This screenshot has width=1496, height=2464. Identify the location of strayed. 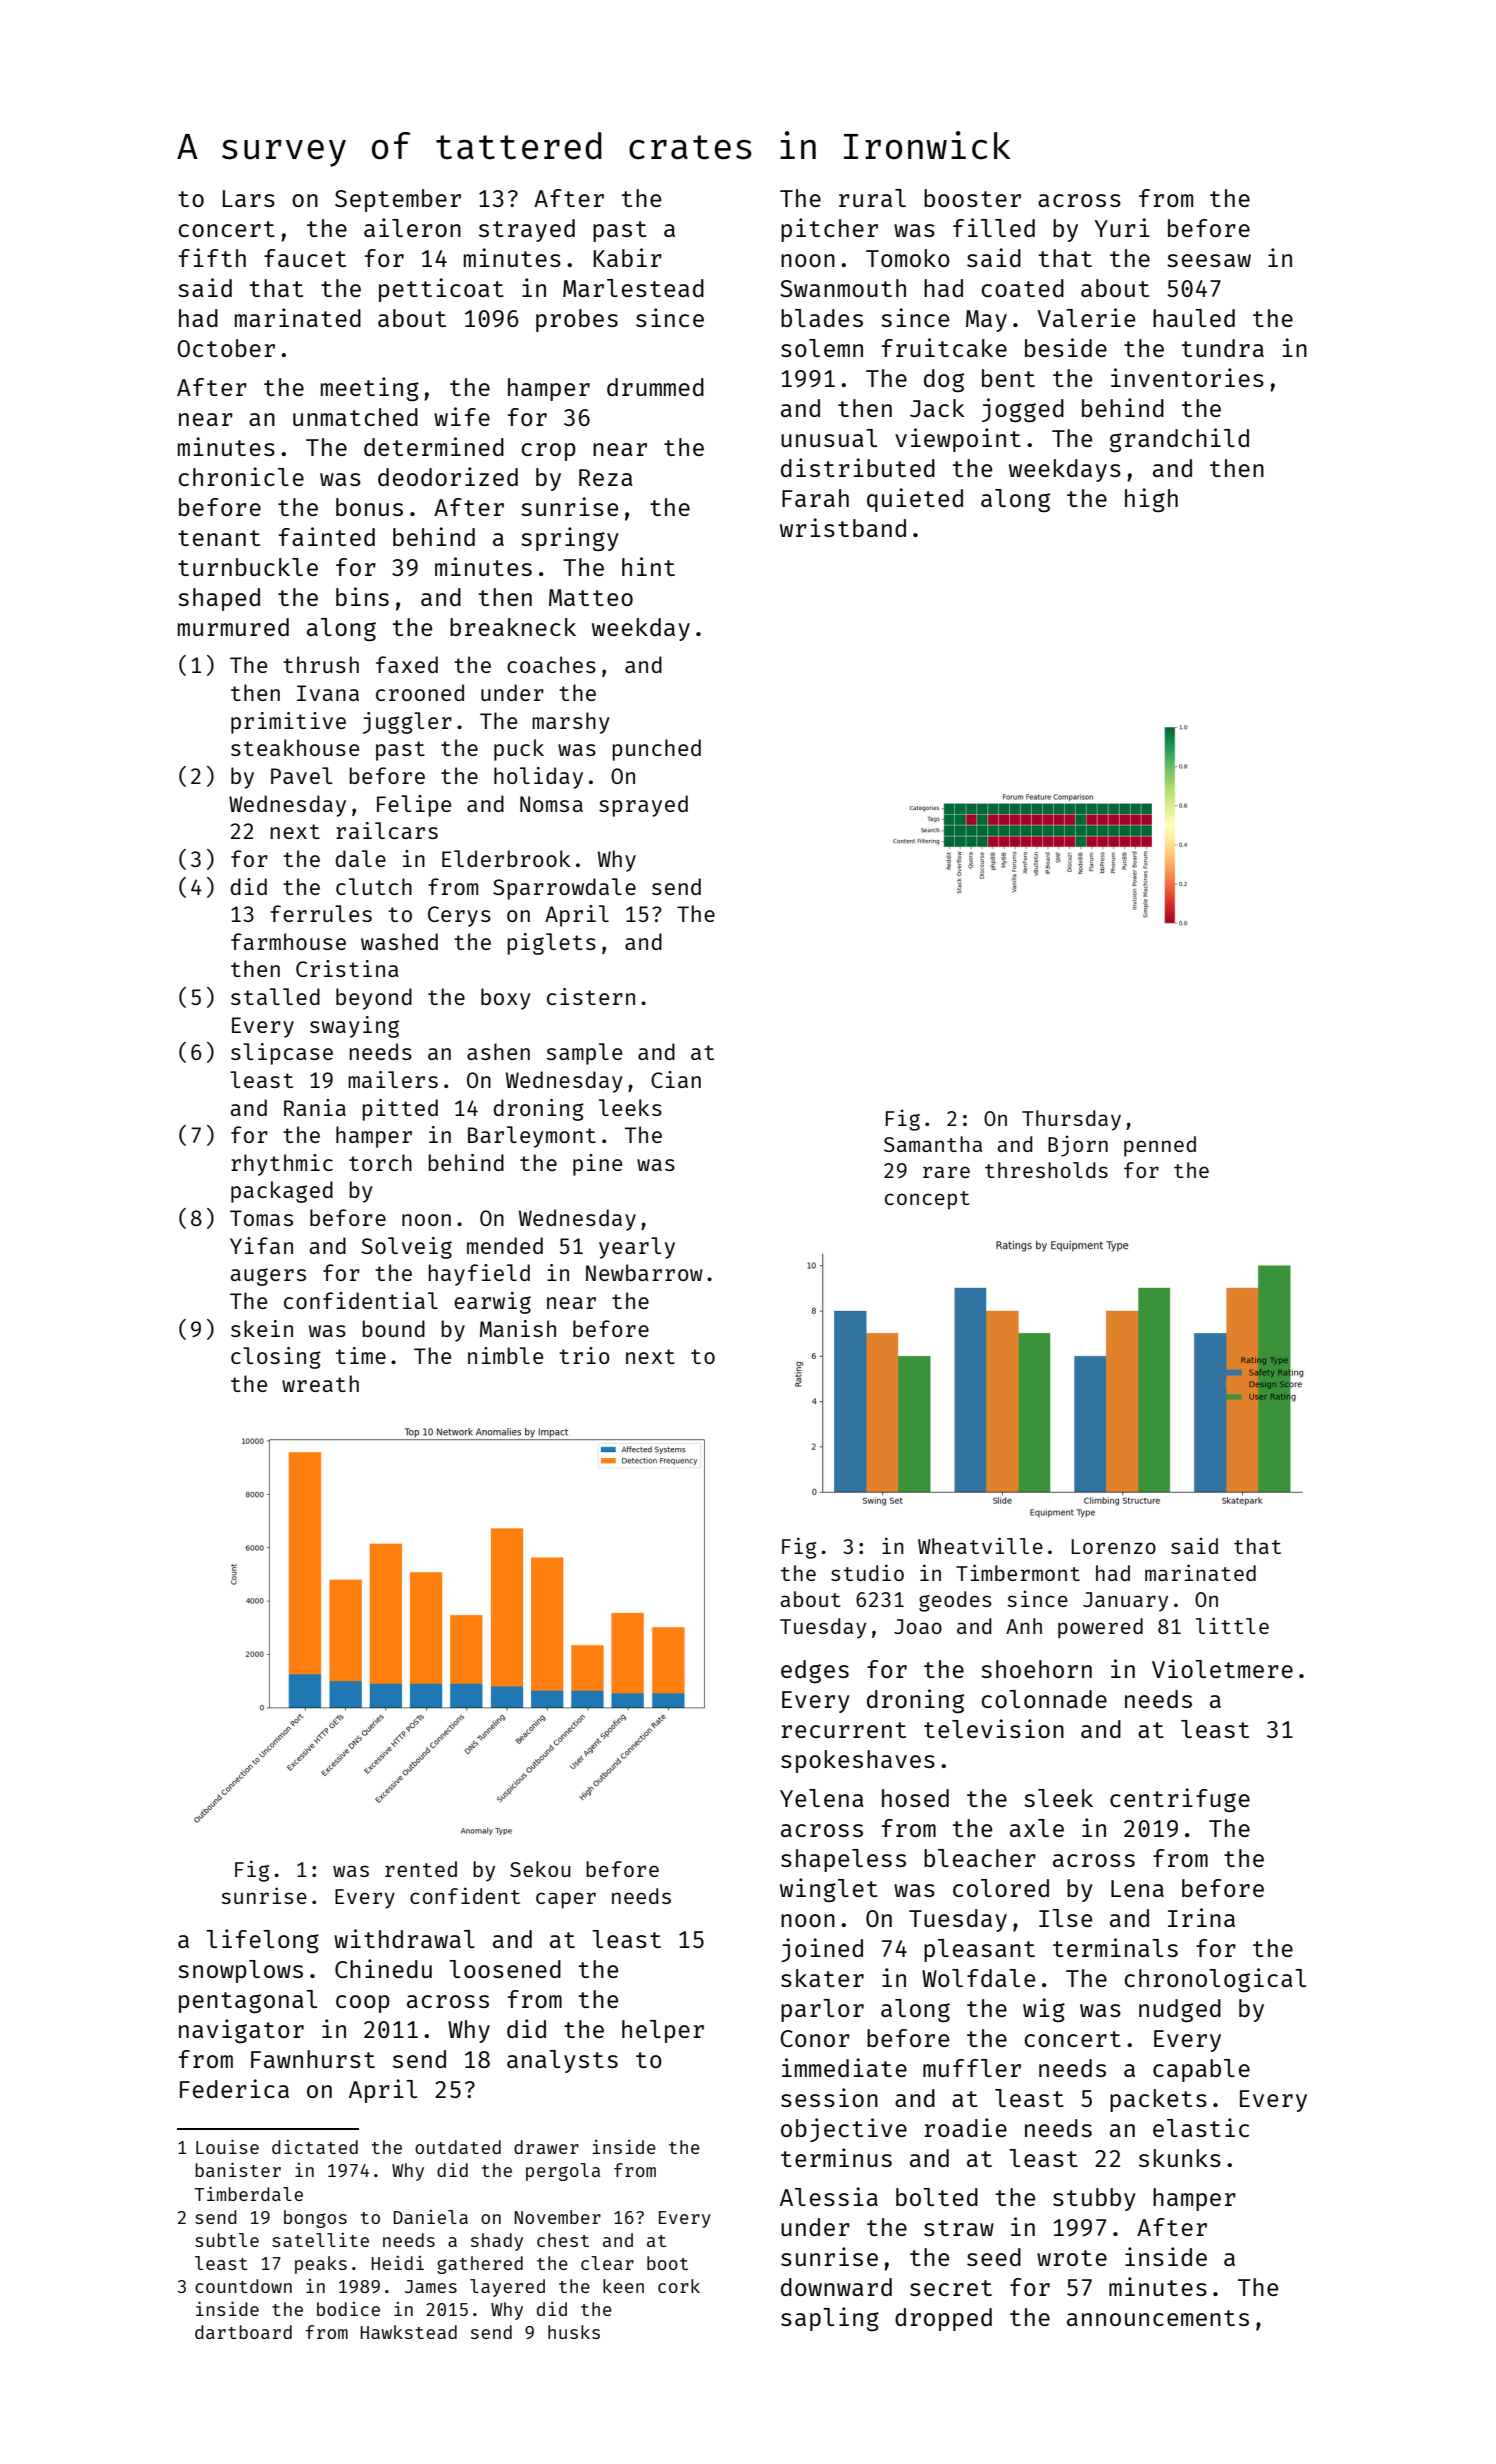
(527, 230).
